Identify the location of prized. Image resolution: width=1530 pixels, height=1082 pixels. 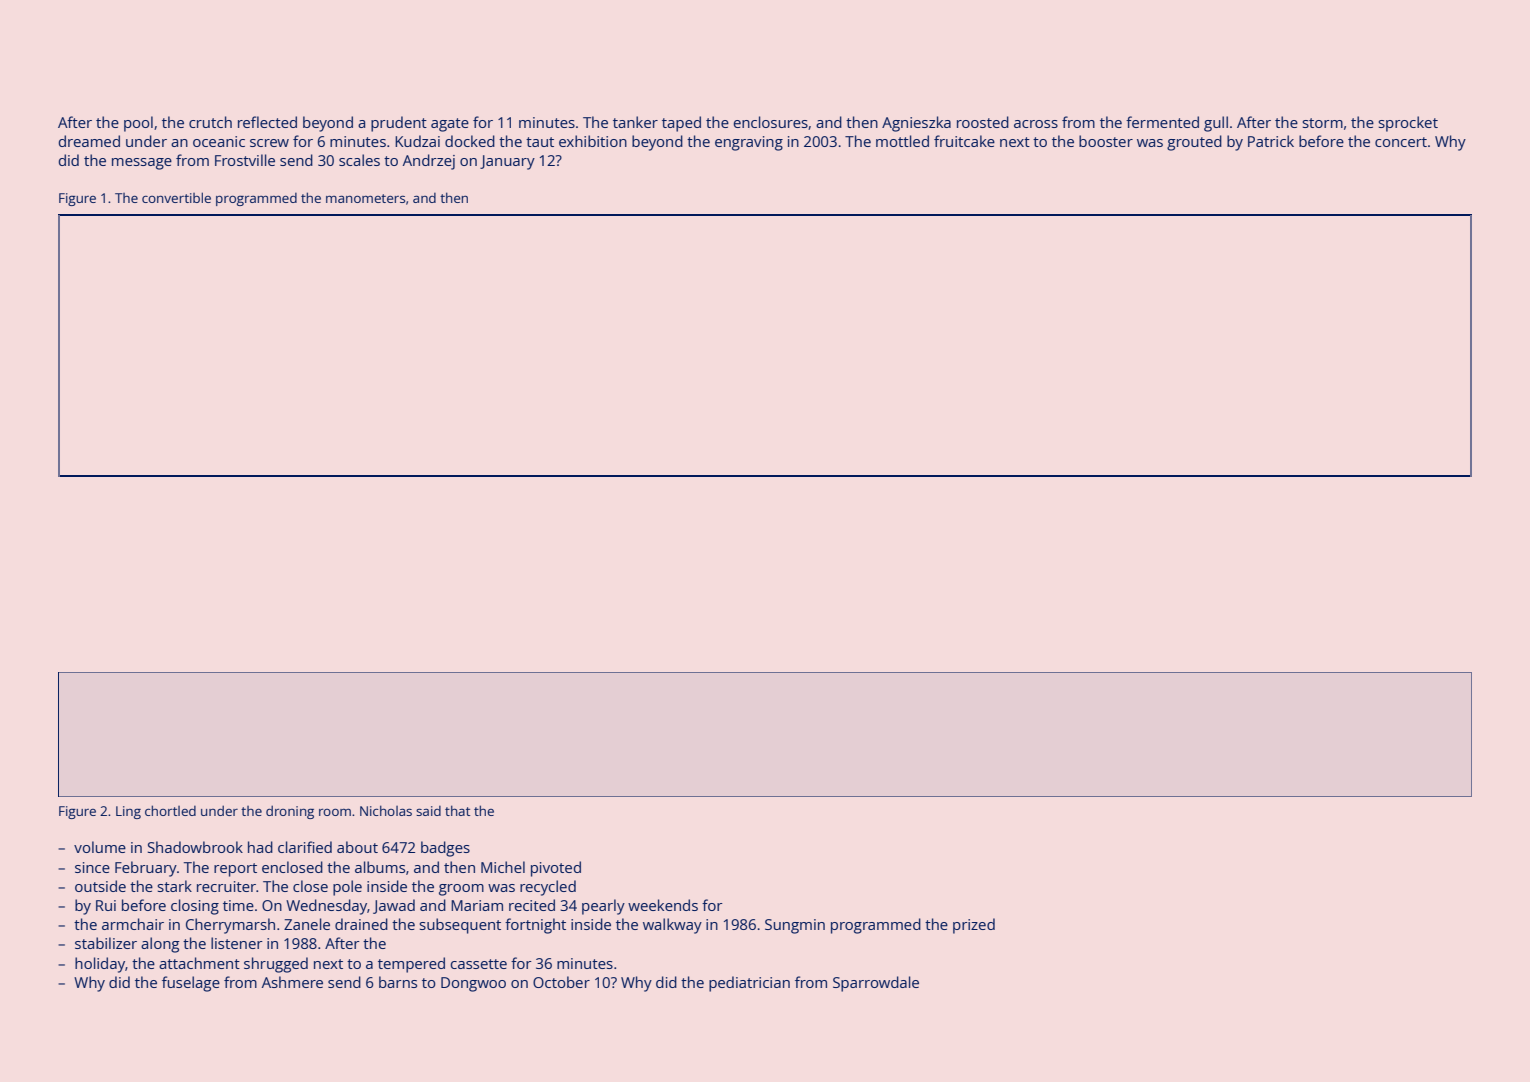
(974, 926).
